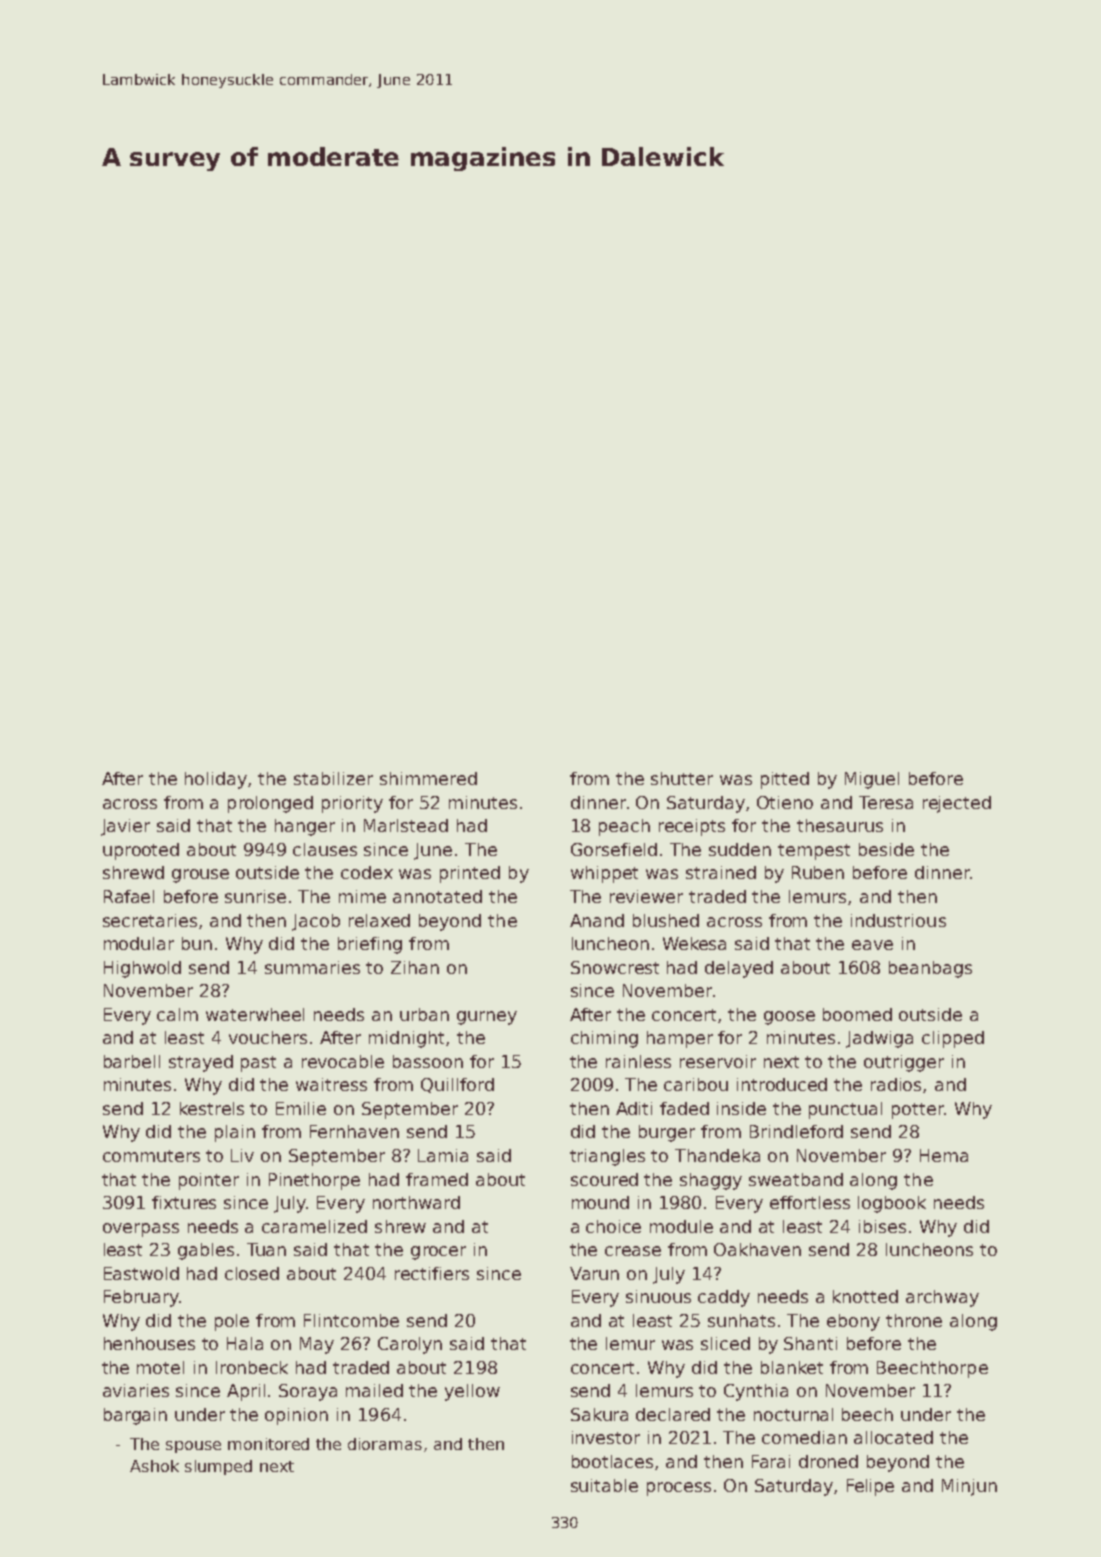  What do you see at coordinates (898, 920) in the document?
I see `industrious` at bounding box center [898, 920].
